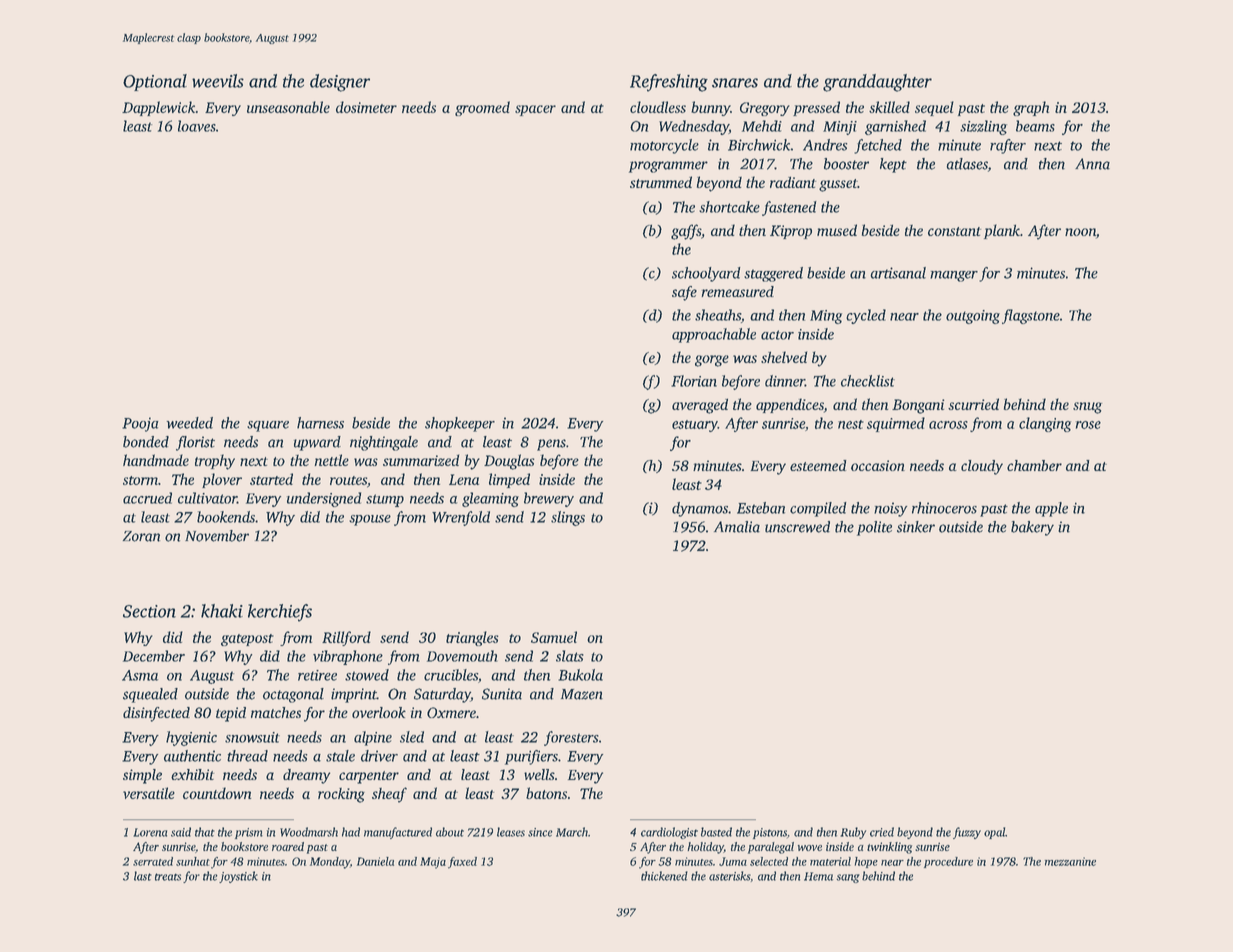 The width and height of the image is (1233, 952). What do you see at coordinates (197, 126) in the image?
I see `loaves` at bounding box center [197, 126].
